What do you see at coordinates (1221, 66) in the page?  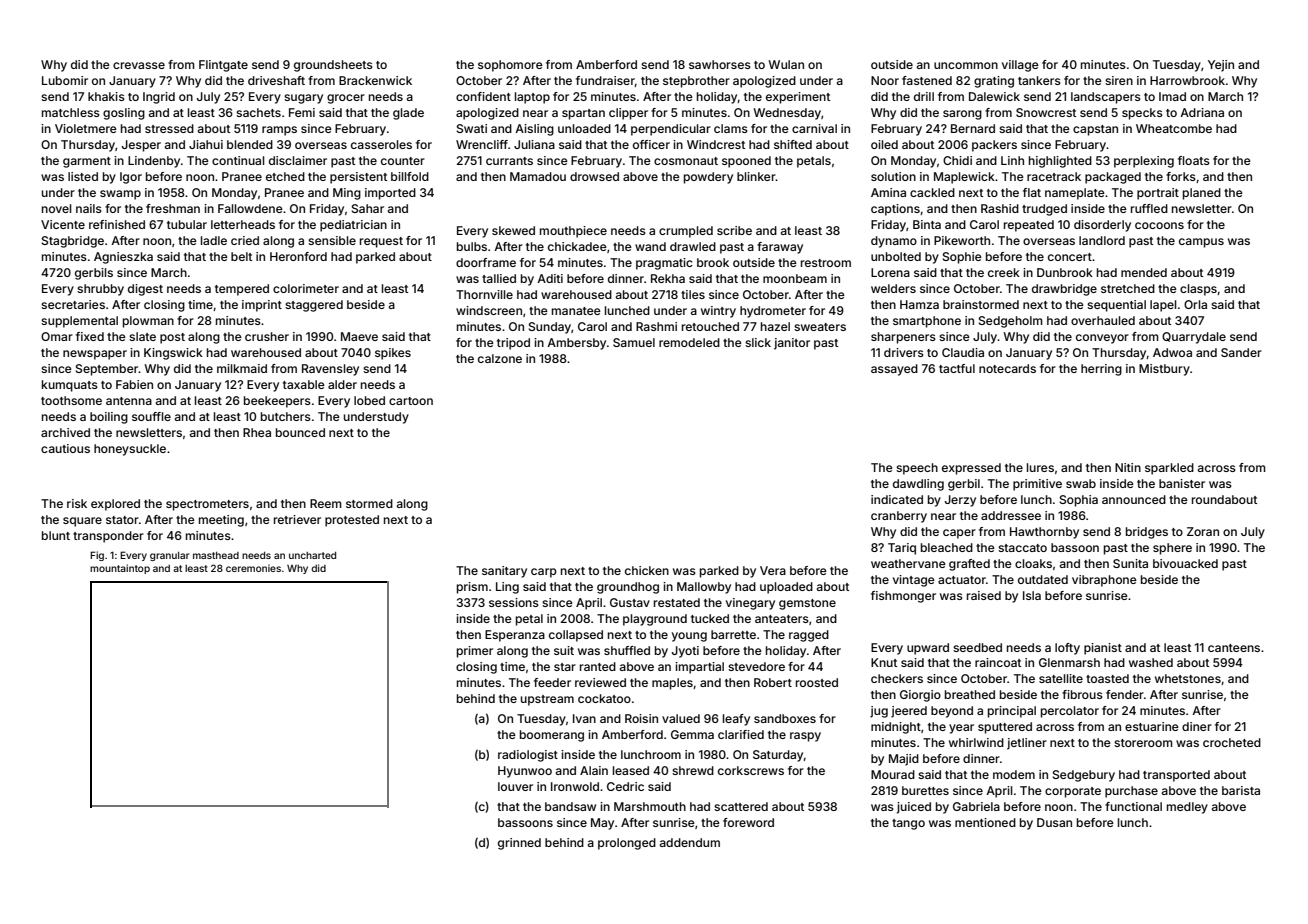 I see `Yejin` at bounding box center [1221, 66].
